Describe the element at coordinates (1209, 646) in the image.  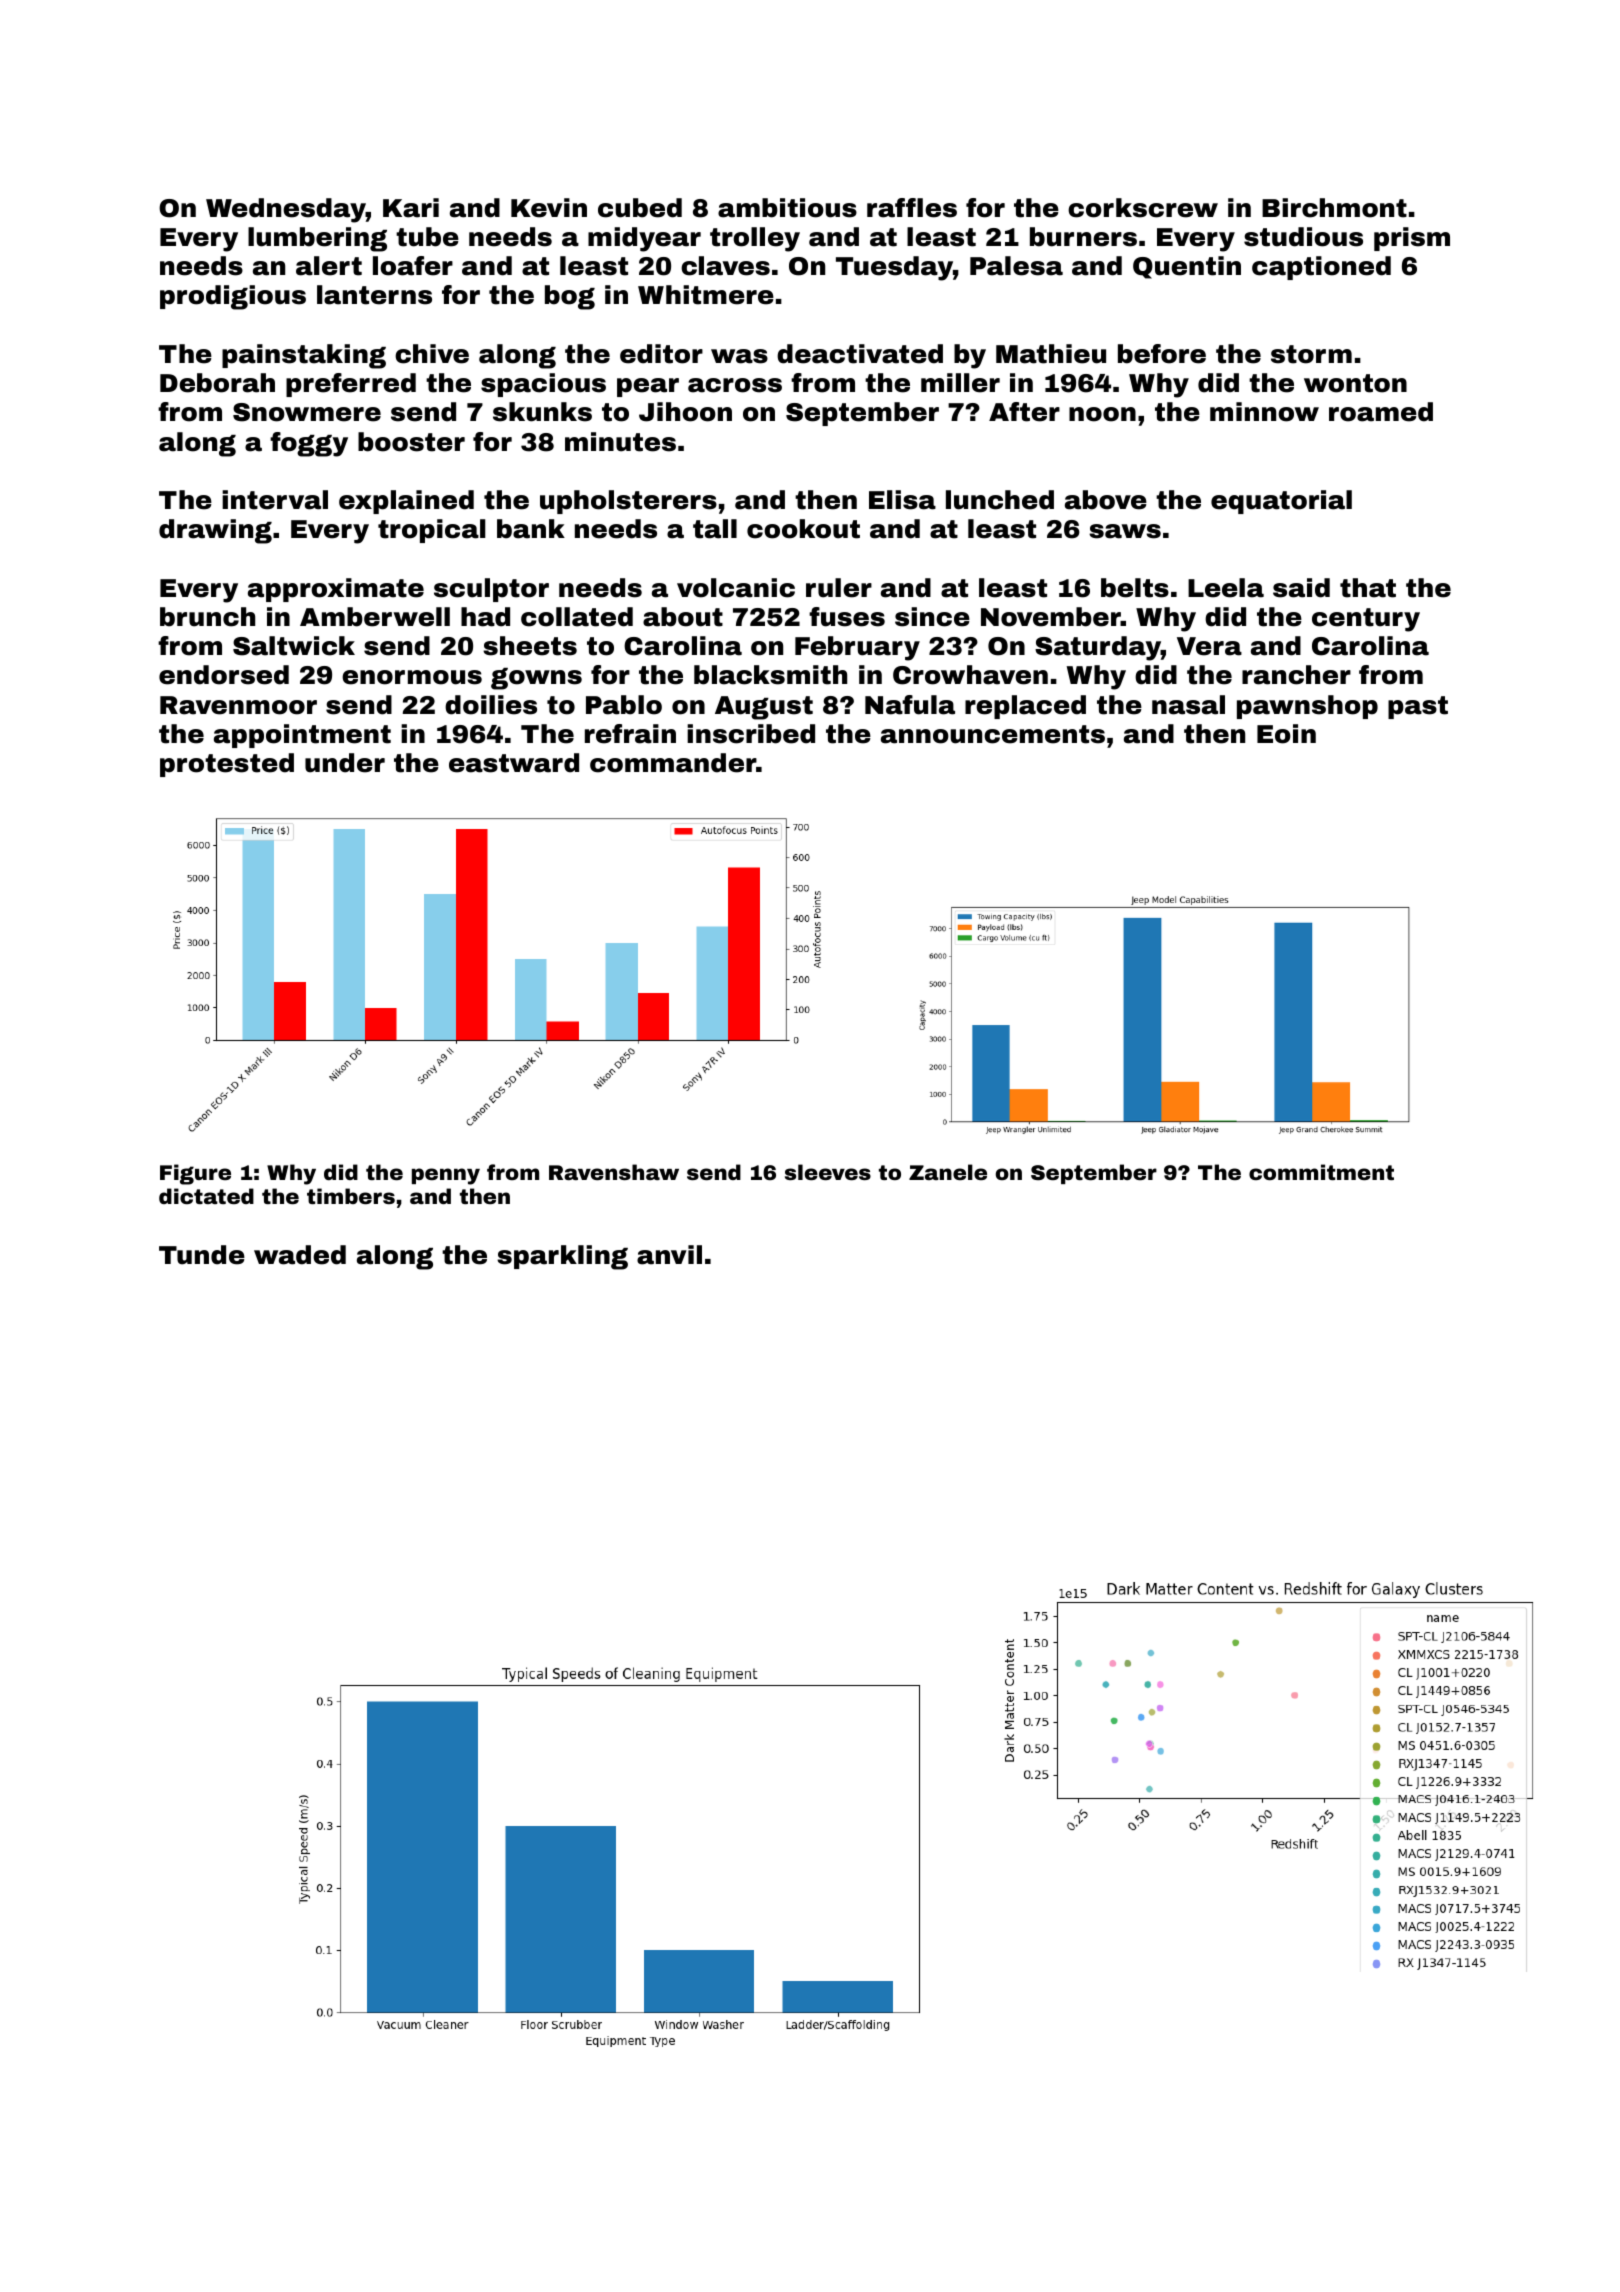
I see `Vera` at that location.
